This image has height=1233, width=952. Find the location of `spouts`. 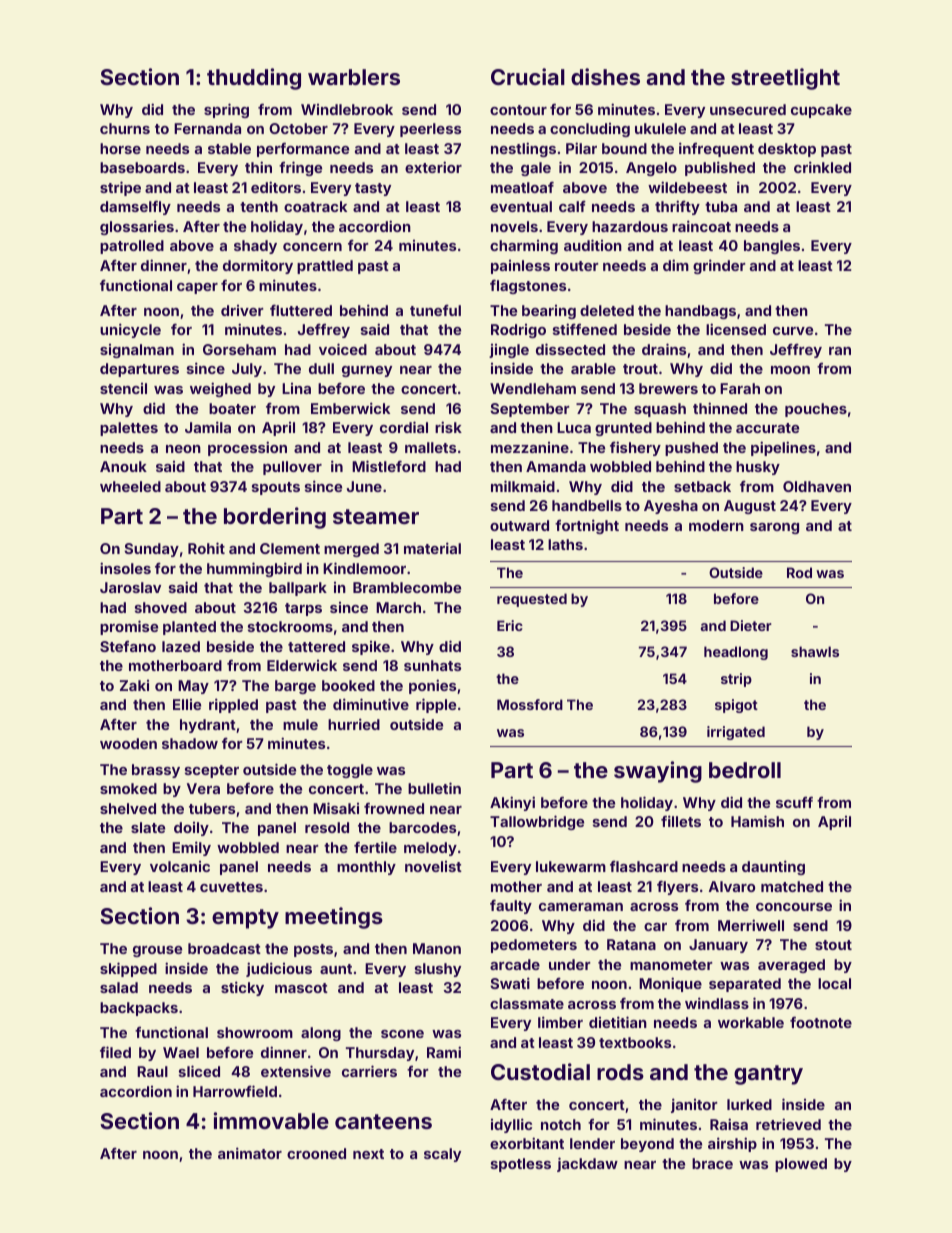

spouts is located at coordinates (276, 488).
